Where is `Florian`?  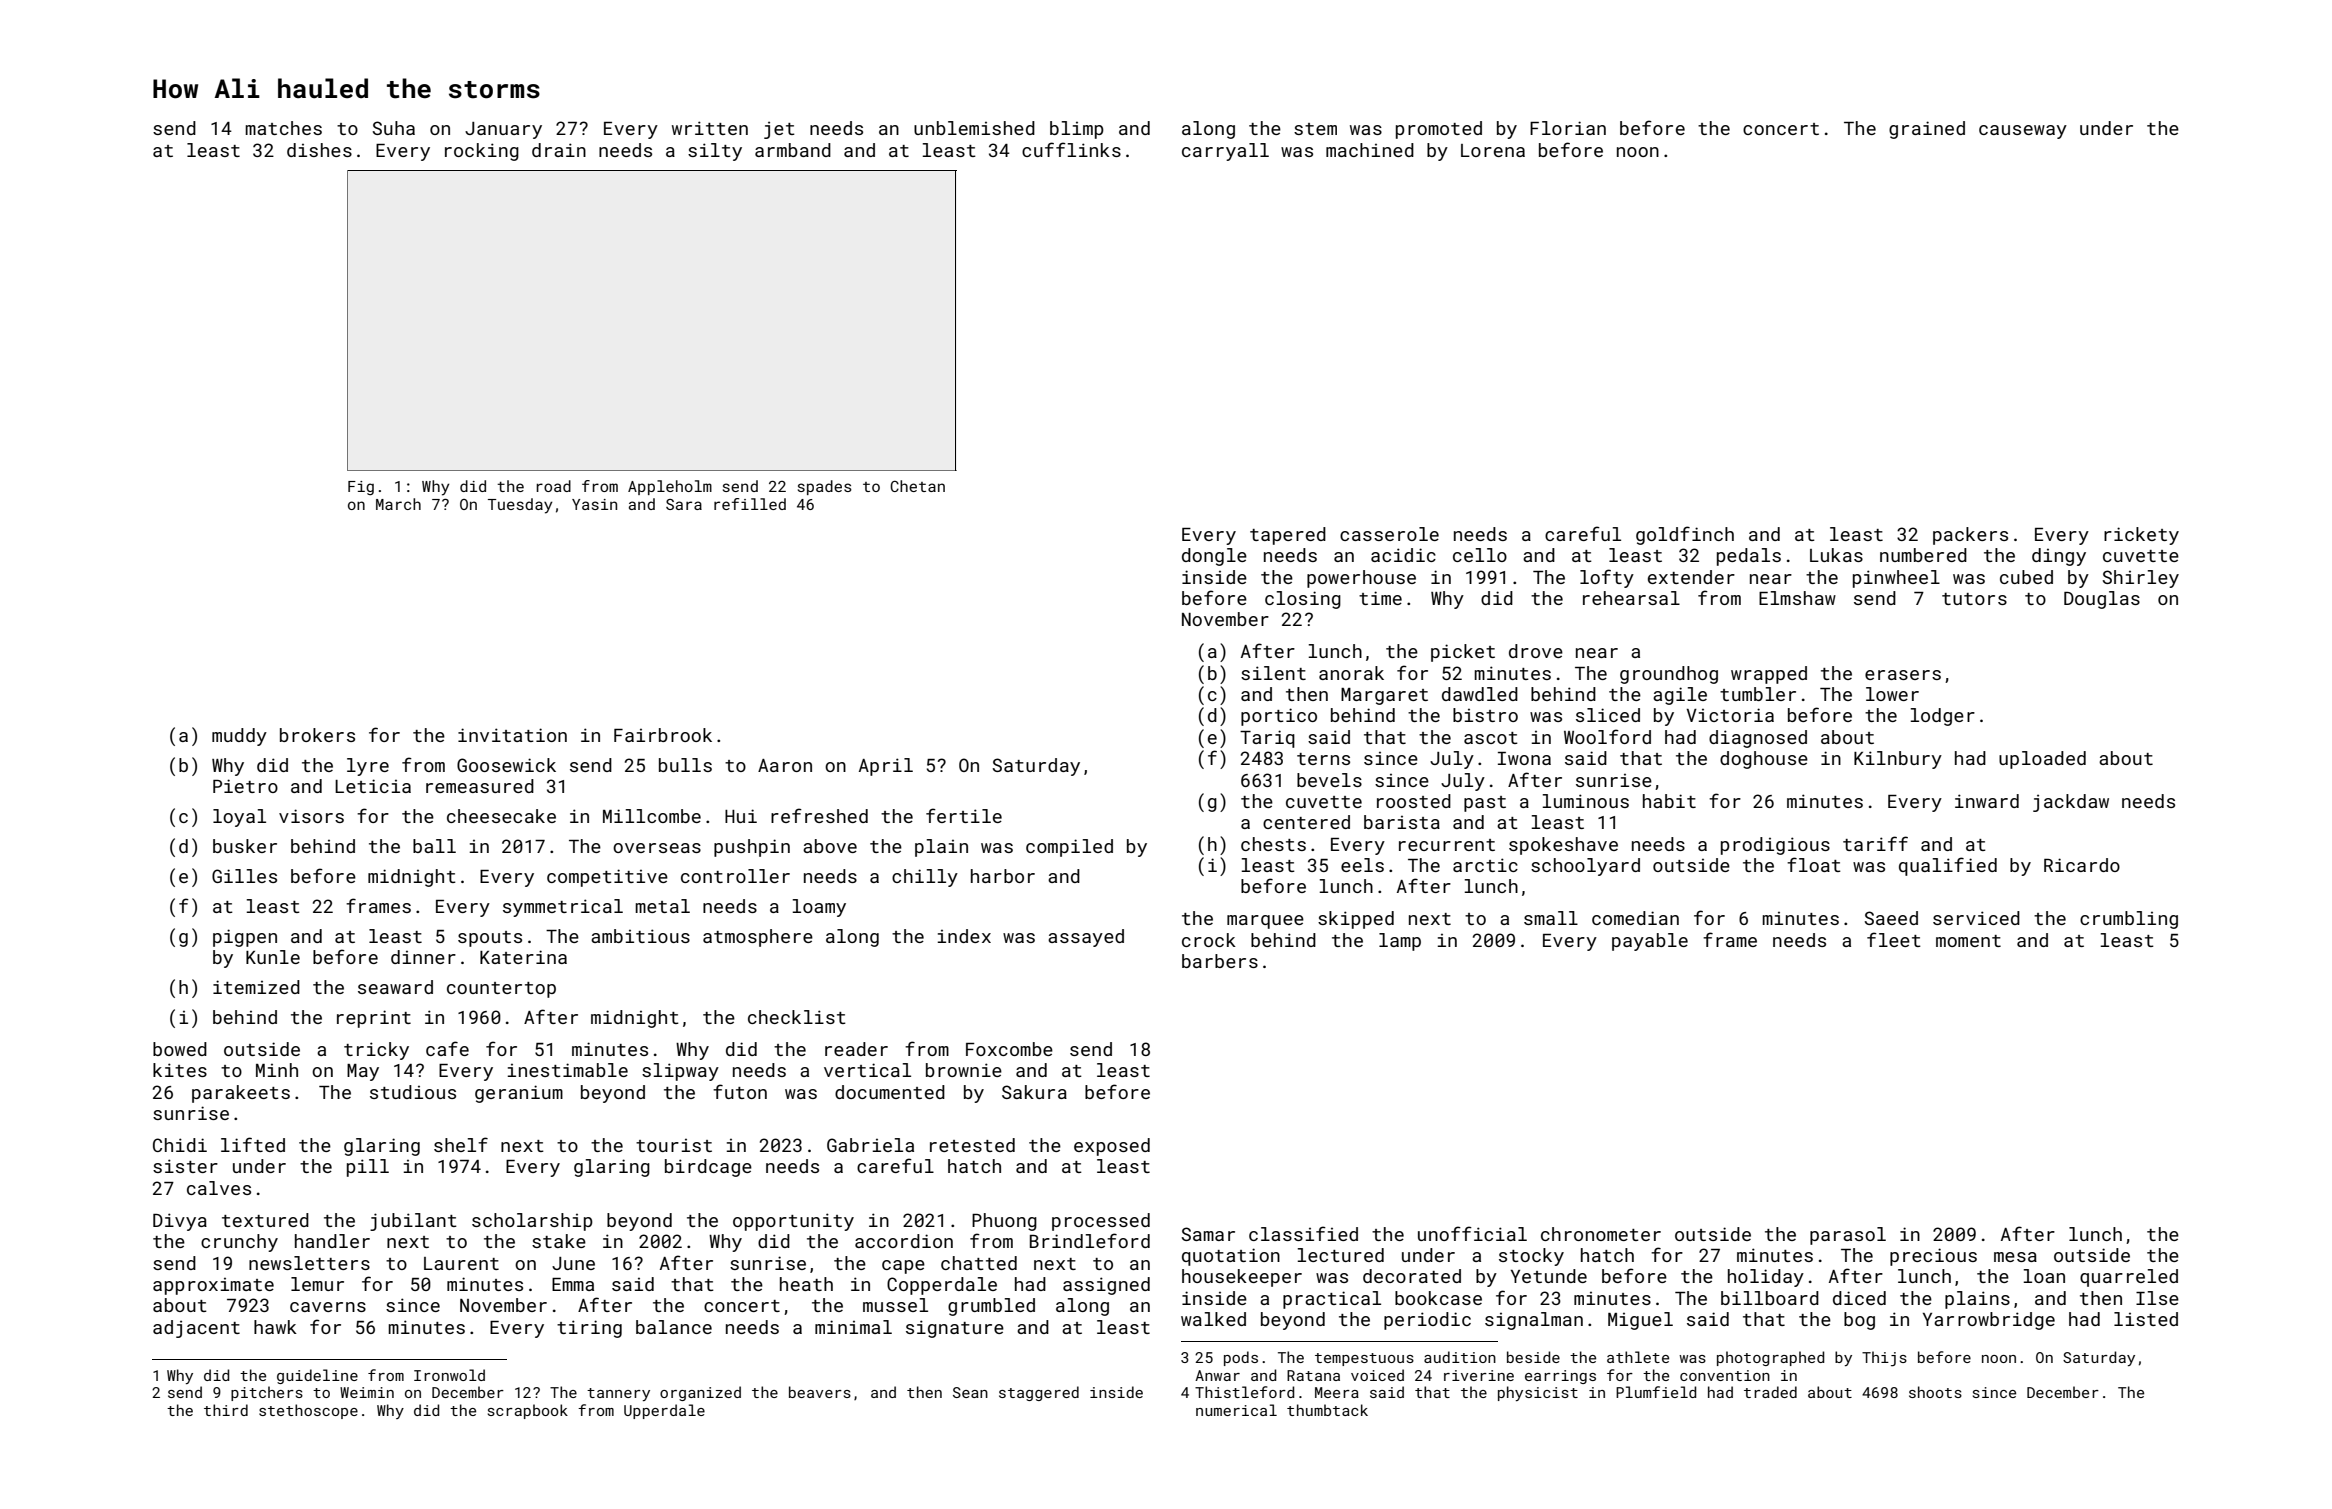 Florian is located at coordinates (1568, 128).
